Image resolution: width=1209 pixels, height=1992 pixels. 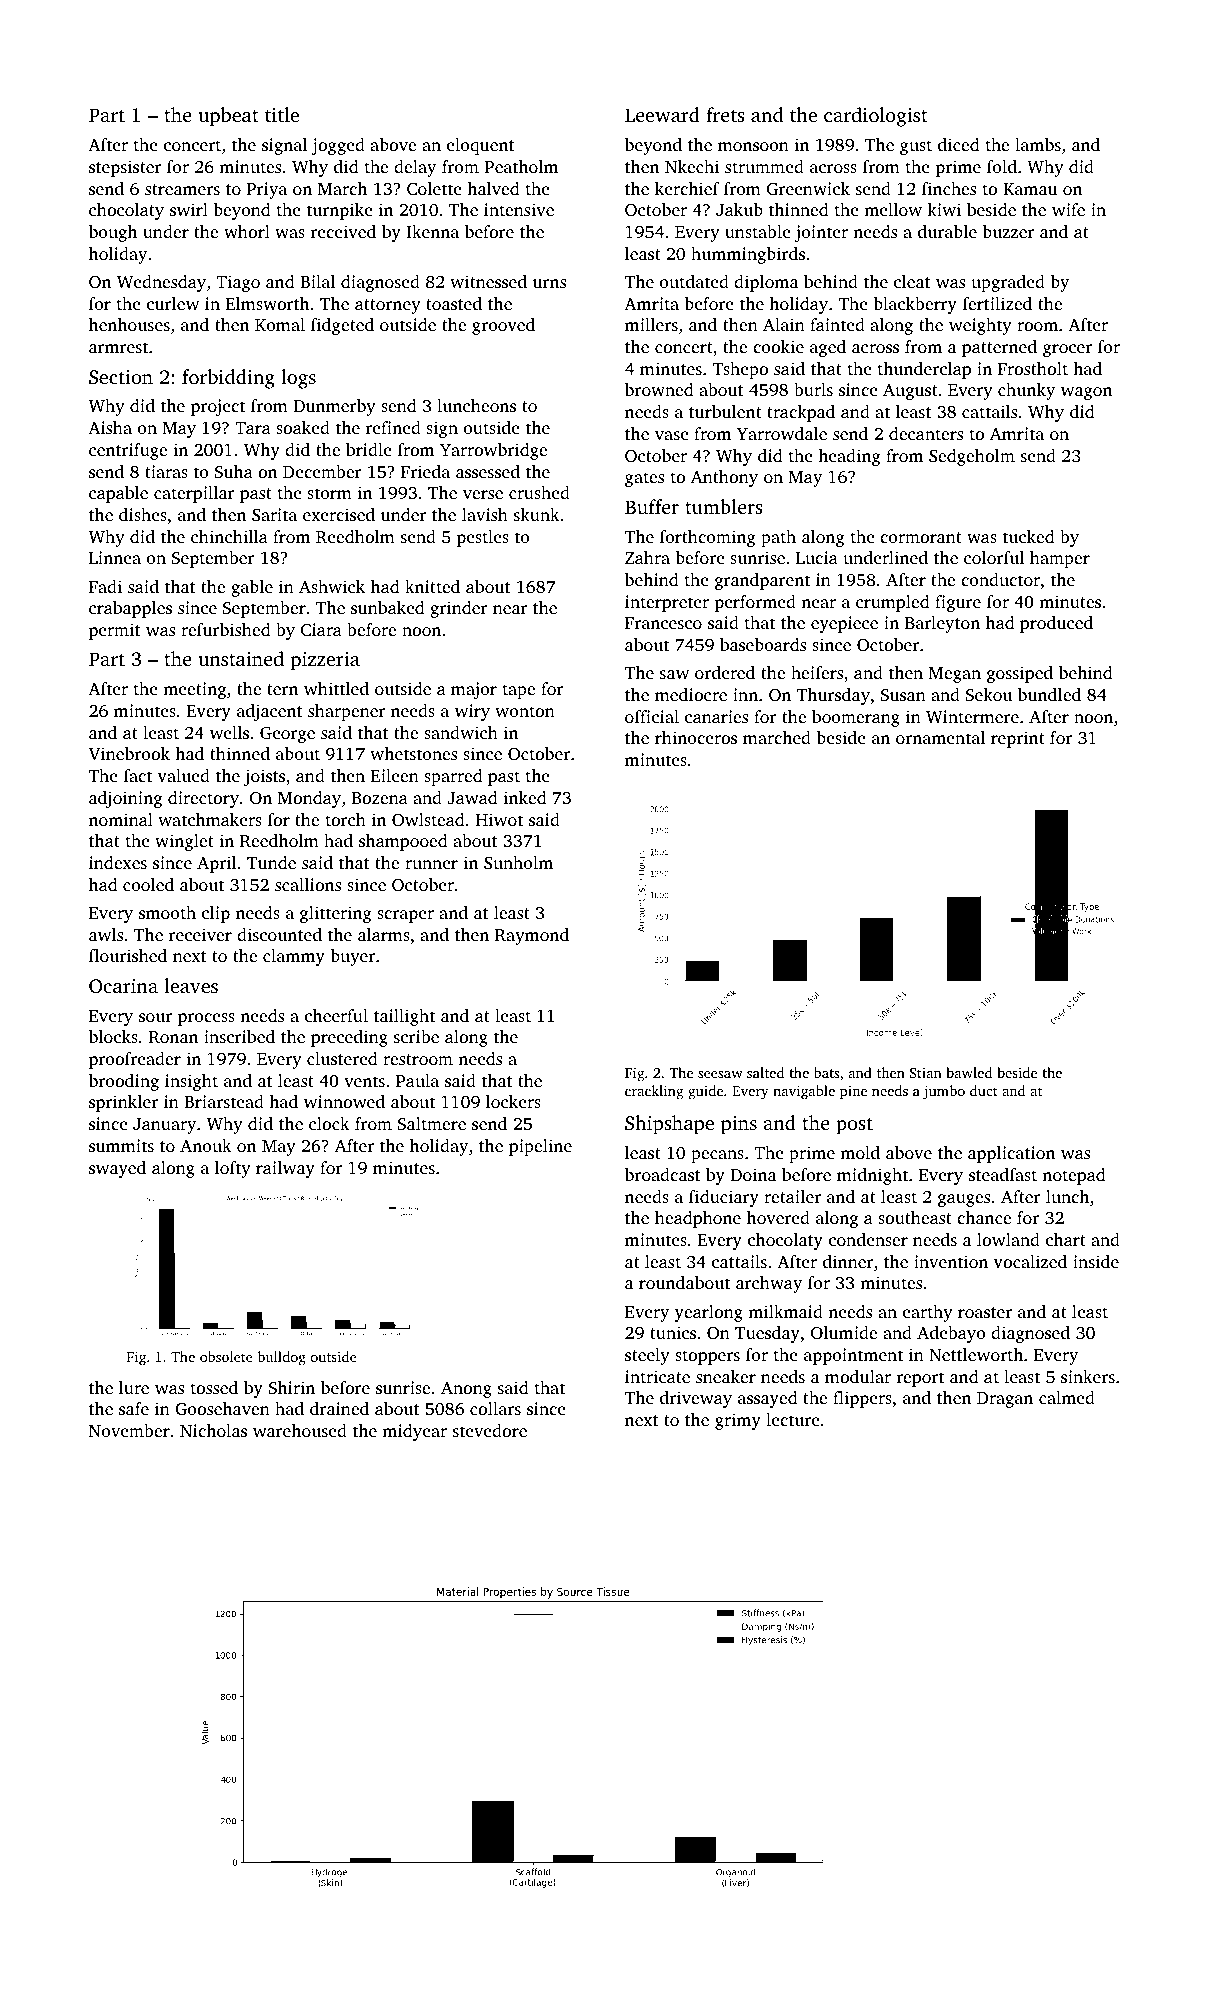 I want to click on lambs, so click(x=1038, y=144).
